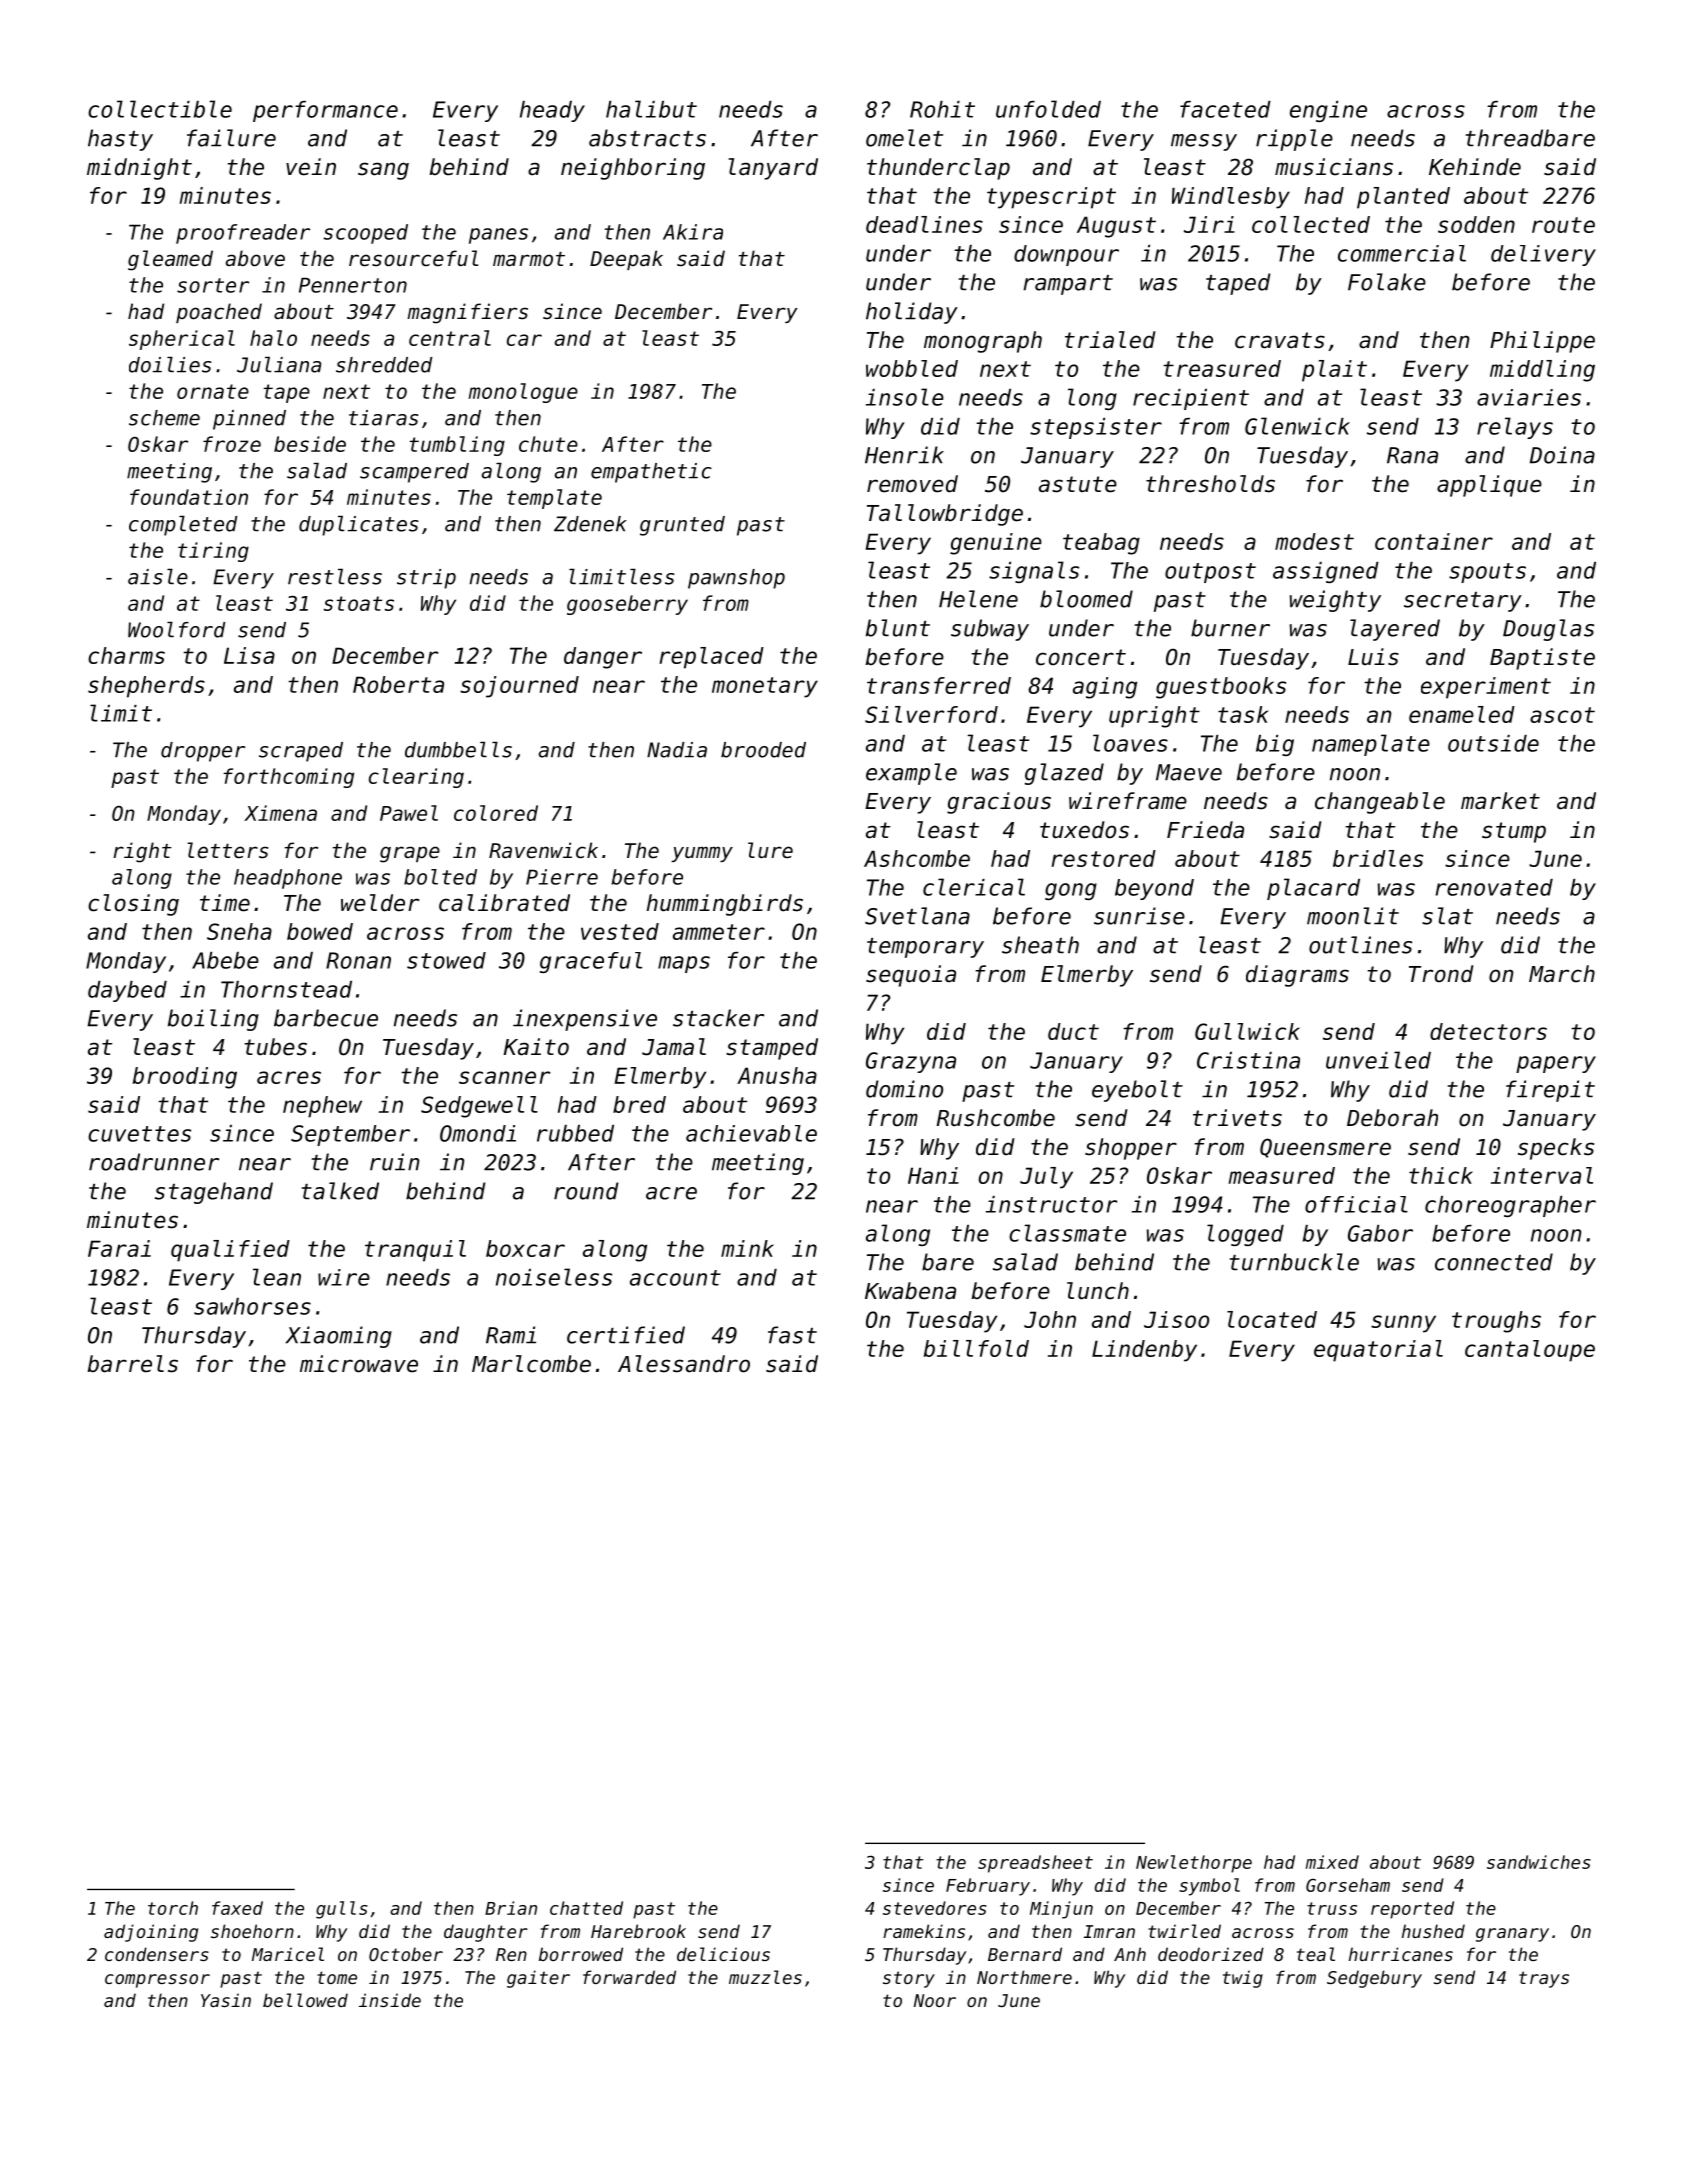 The height and width of the screenshot is (2178, 1683). What do you see at coordinates (1067, 1233) in the screenshot?
I see `classmate` at bounding box center [1067, 1233].
